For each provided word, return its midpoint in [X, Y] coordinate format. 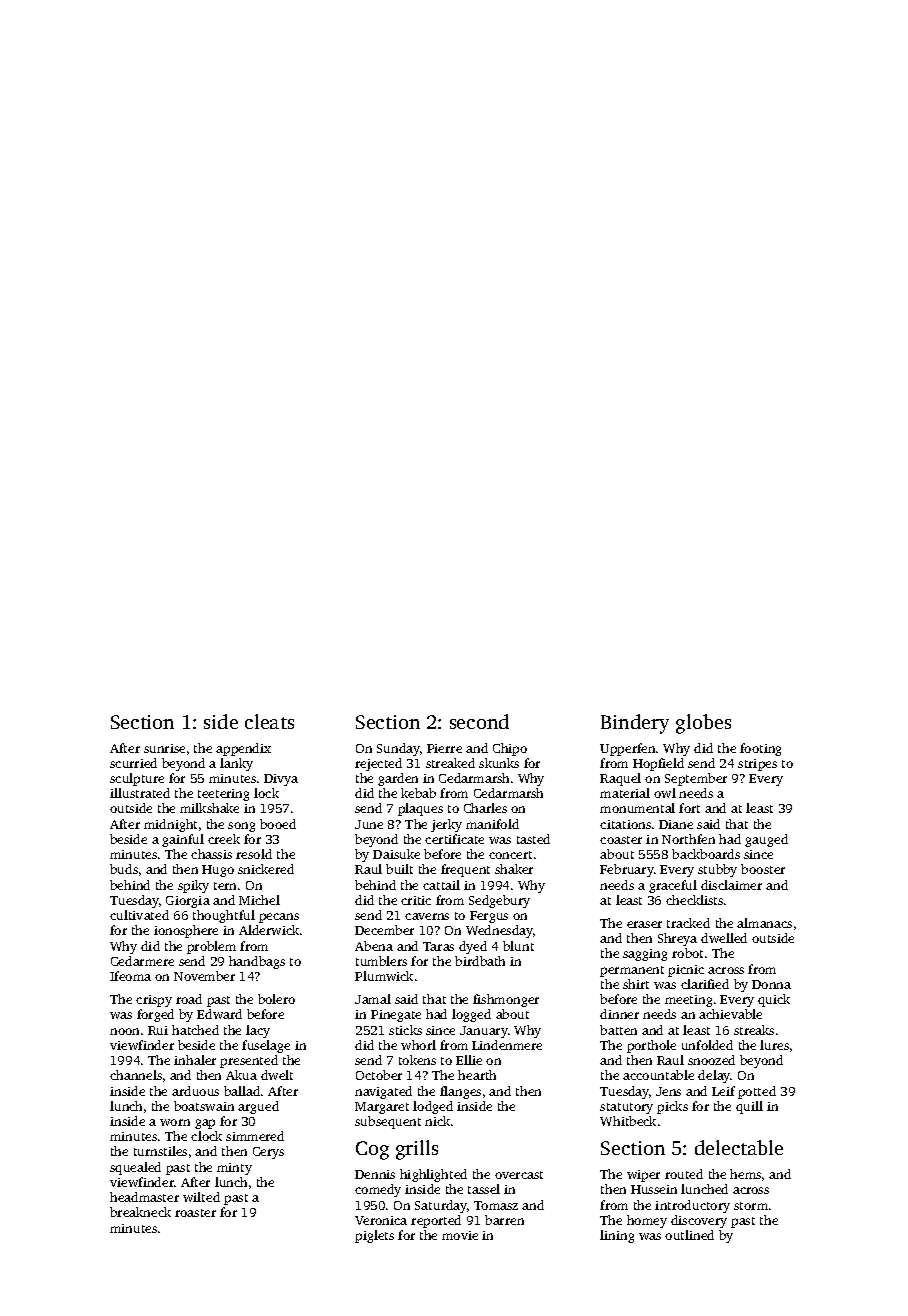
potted [757, 1092]
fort [689, 808]
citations [625, 824]
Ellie [469, 1060]
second [479, 721]
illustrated [140, 793]
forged [155, 1015]
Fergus [489, 917]
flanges [460, 1092]
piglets [374, 1236]
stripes [757, 765]
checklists [694, 900]
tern [225, 886]
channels [136, 1075]
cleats [269, 721]
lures [774, 1045]
